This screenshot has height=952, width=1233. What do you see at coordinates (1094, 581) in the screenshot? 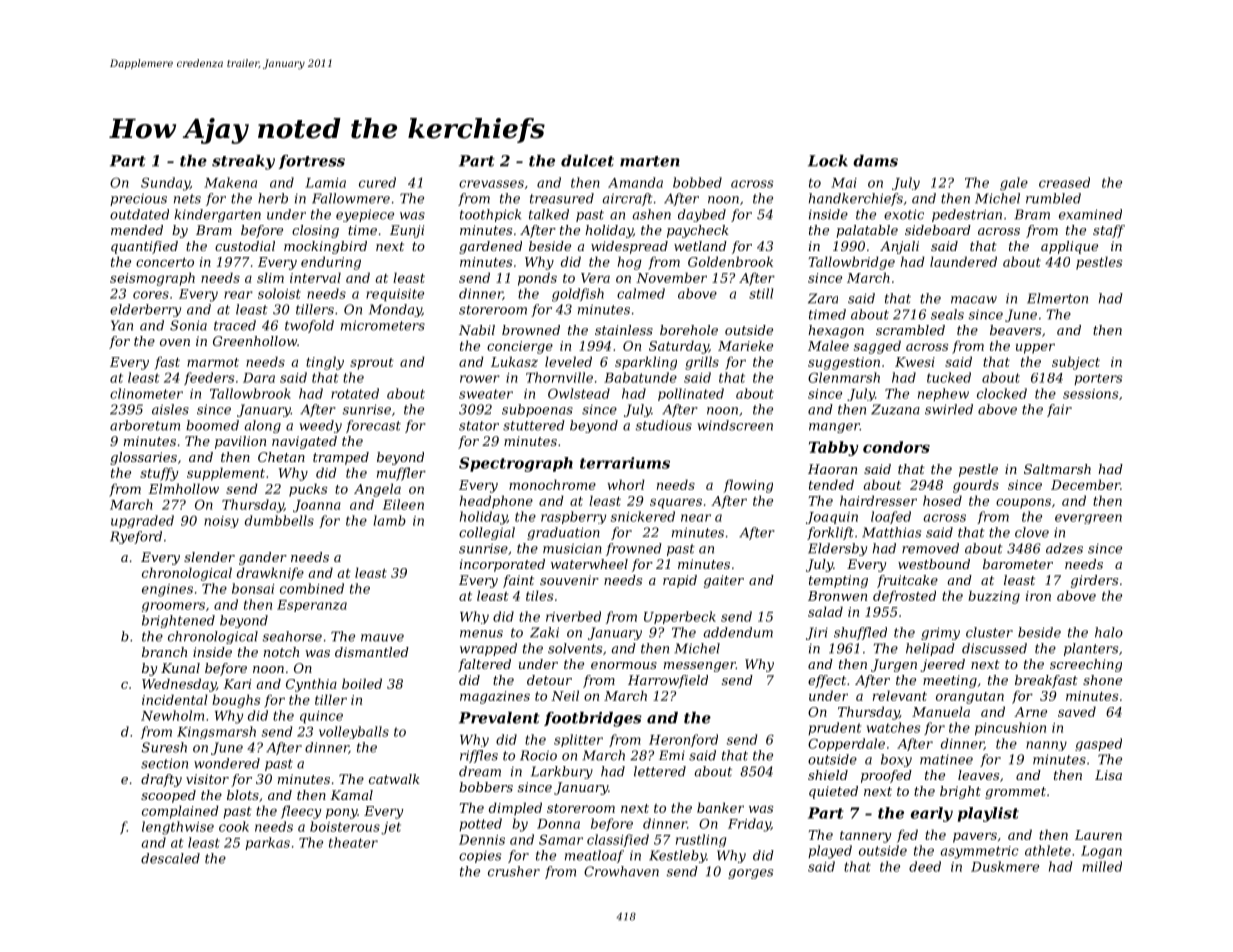
I see `girders` at bounding box center [1094, 581].
